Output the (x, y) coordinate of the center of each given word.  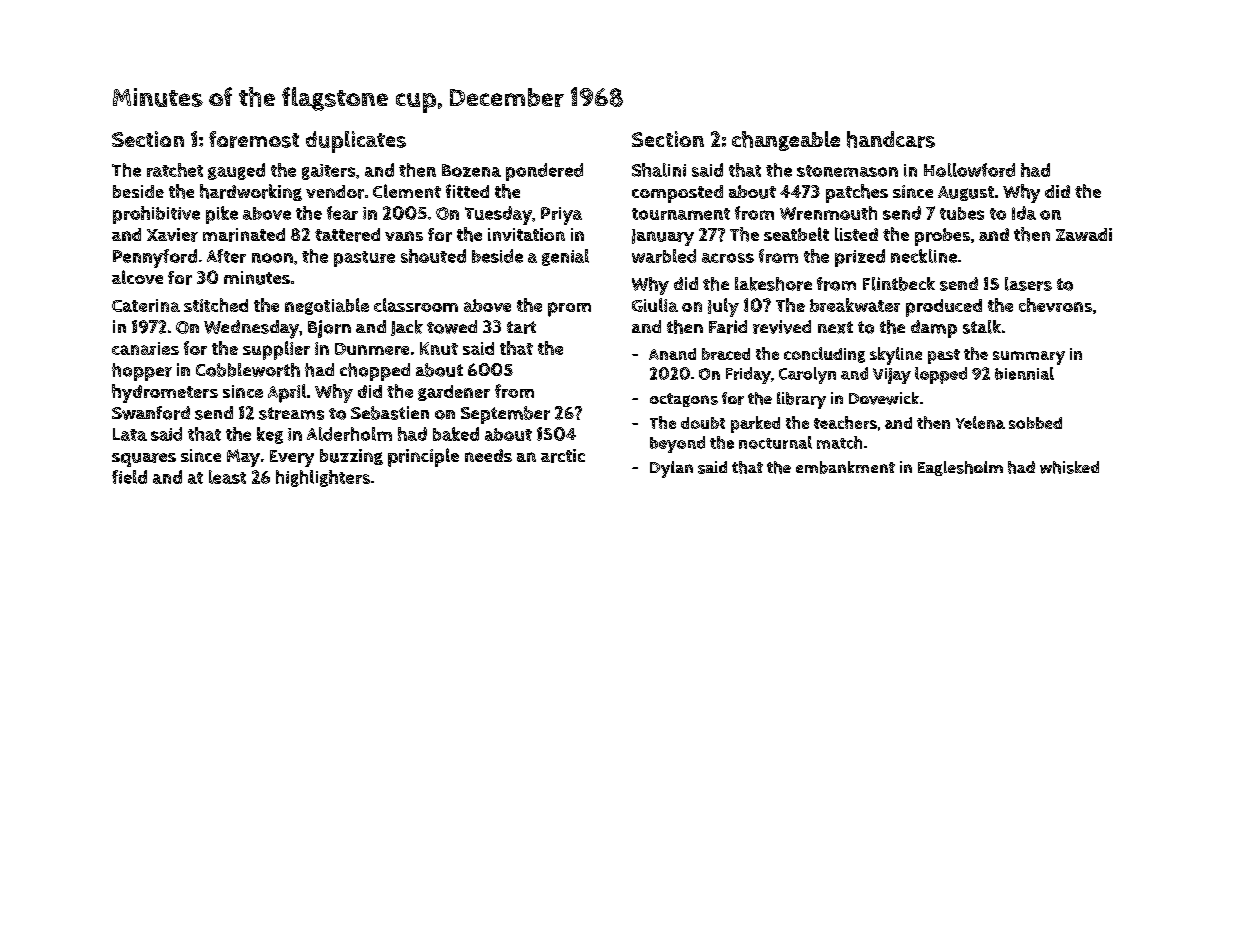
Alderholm (349, 434)
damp (934, 329)
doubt (703, 423)
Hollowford (969, 170)
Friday (748, 375)
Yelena (980, 422)
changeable (786, 141)
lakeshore (773, 284)
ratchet (175, 170)
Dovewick (884, 398)
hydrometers (165, 393)
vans (404, 236)
